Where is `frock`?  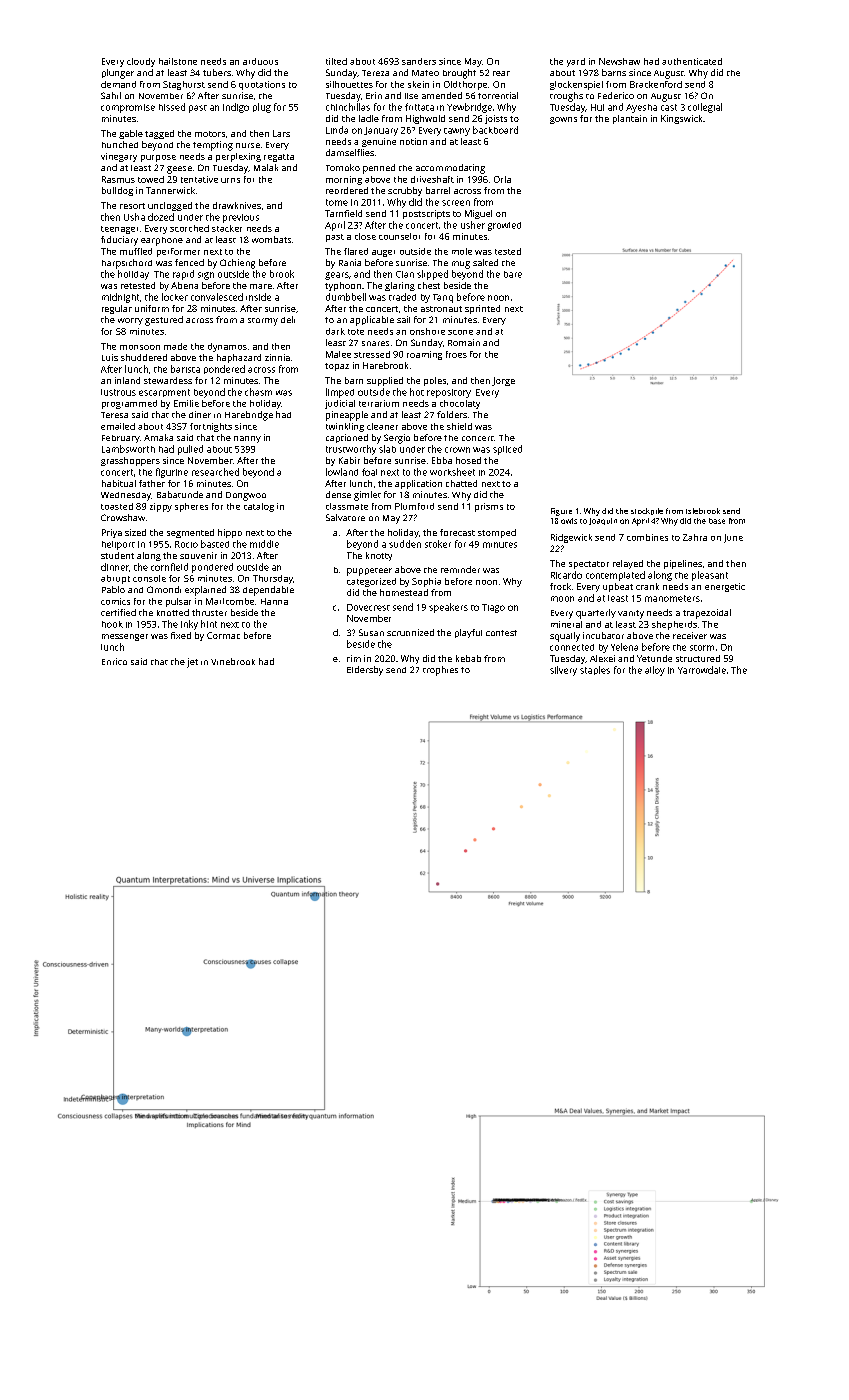 frock is located at coordinates (560, 586).
